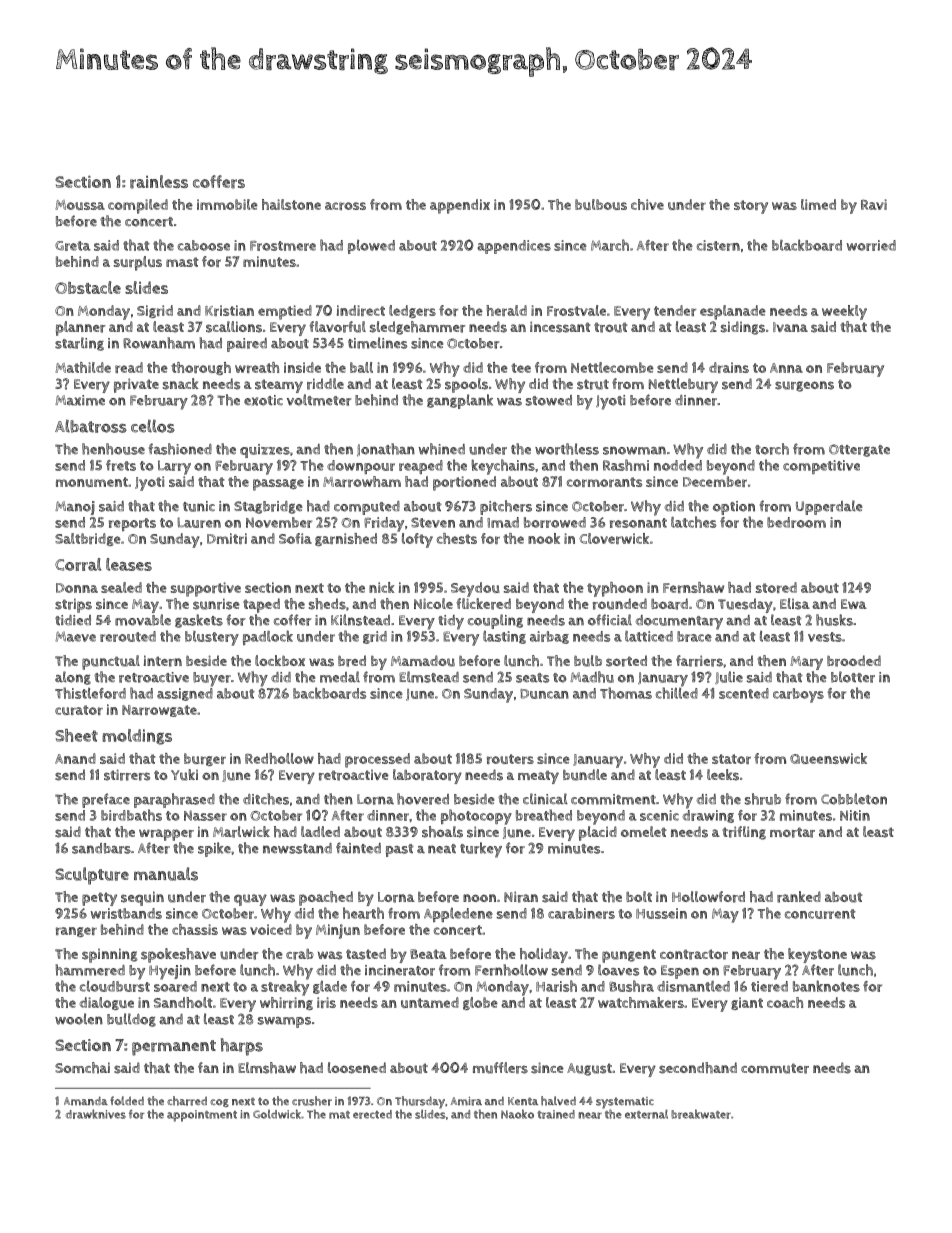 Image resolution: width=952 pixels, height=1233 pixels. What do you see at coordinates (647, 204) in the image?
I see `chive` at bounding box center [647, 204].
